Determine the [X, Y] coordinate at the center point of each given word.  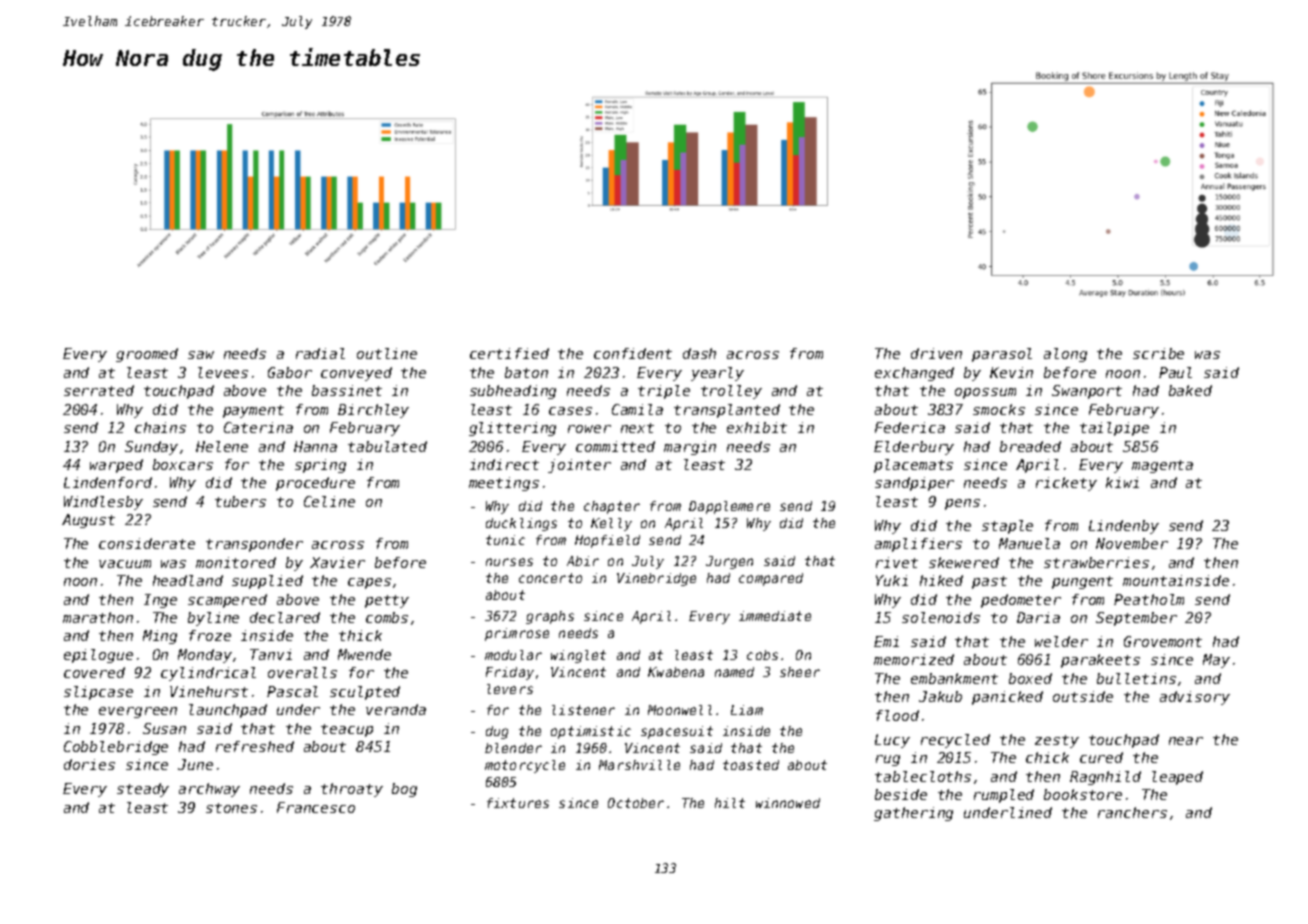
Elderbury [914, 448]
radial [320, 353]
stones [231, 808]
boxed [1030, 678]
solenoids [941, 617]
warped [116, 466]
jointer [579, 466]
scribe [1158, 353]
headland [188, 580]
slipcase [98, 693]
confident [633, 353]
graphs [550, 617]
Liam [747, 710]
